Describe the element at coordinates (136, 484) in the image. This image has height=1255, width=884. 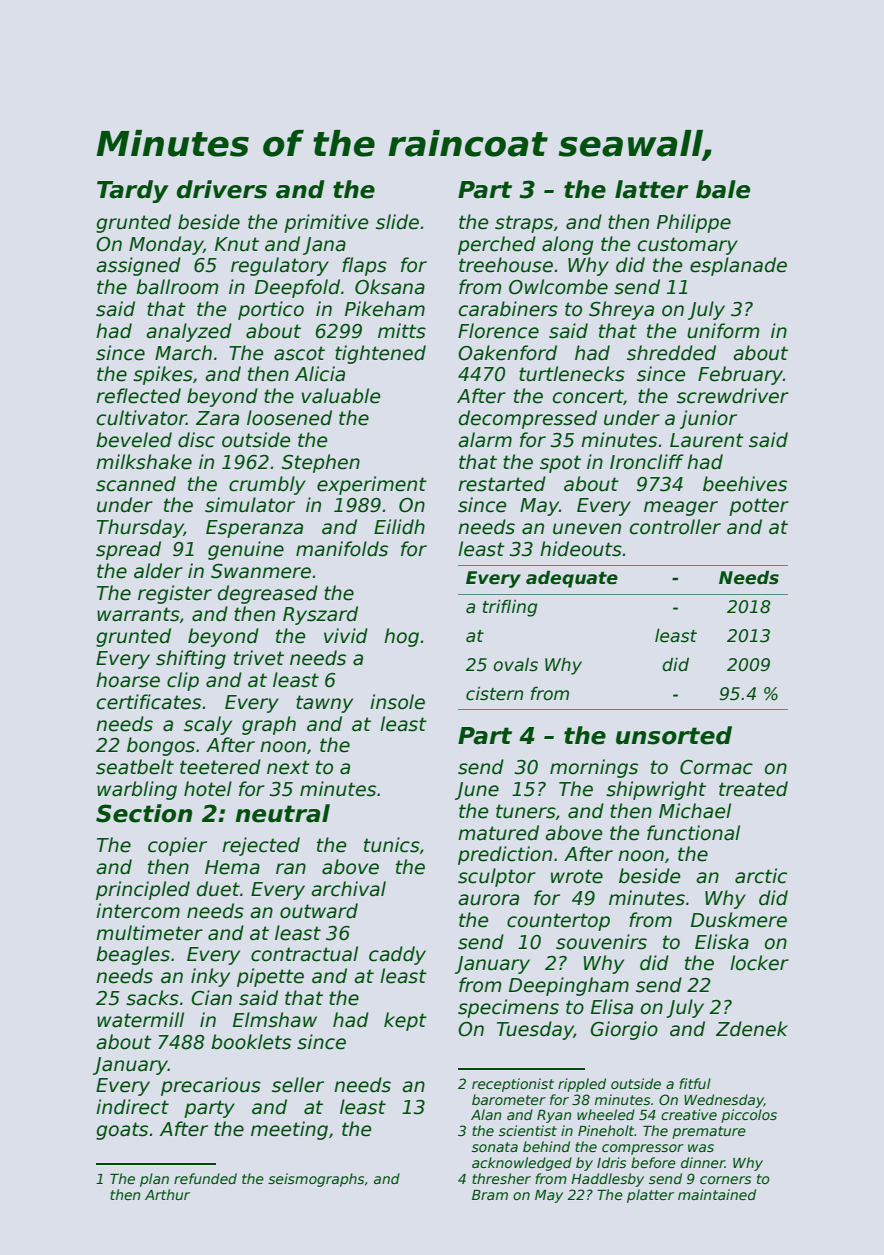
I see `scanned` at that location.
